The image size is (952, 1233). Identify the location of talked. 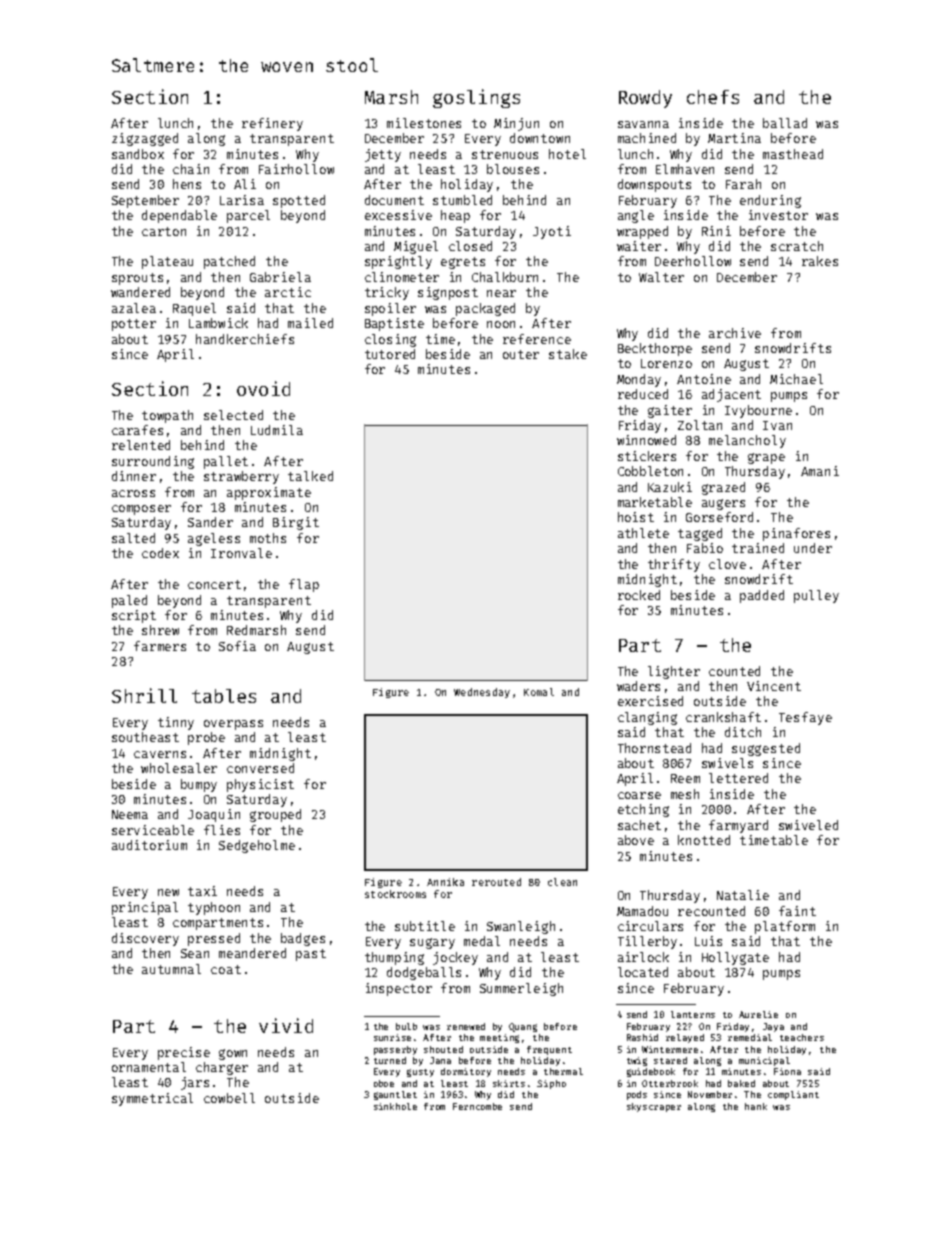
(310, 476).
